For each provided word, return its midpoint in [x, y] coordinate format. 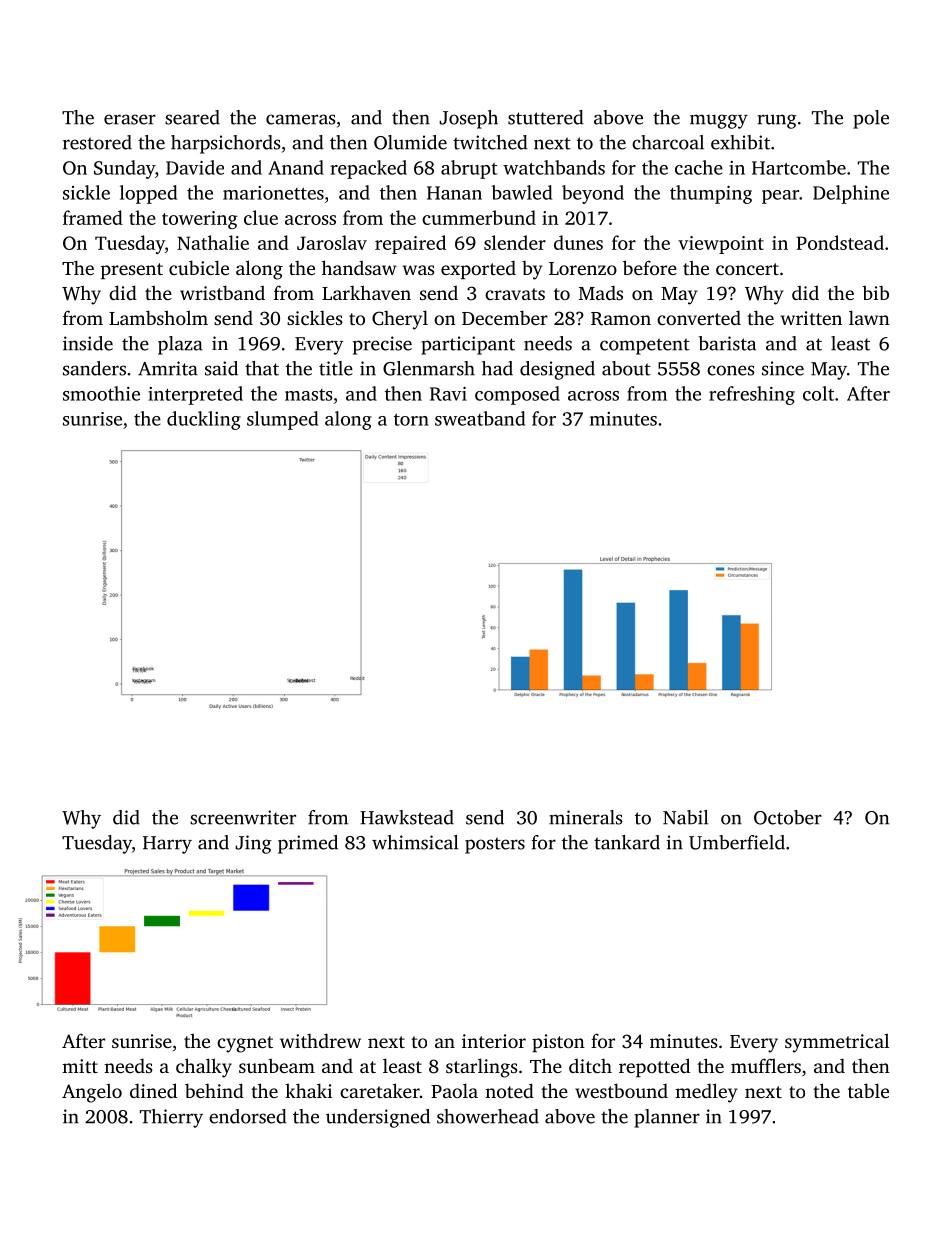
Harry [167, 845]
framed [93, 217]
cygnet [245, 1044]
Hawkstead [407, 817]
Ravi [448, 394]
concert [747, 269]
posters [495, 845]
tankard [627, 842]
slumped [282, 420]
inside [88, 343]
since [783, 368]
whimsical [415, 842]
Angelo [92, 1093]
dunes [578, 242]
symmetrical [837, 1043]
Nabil [686, 817]
